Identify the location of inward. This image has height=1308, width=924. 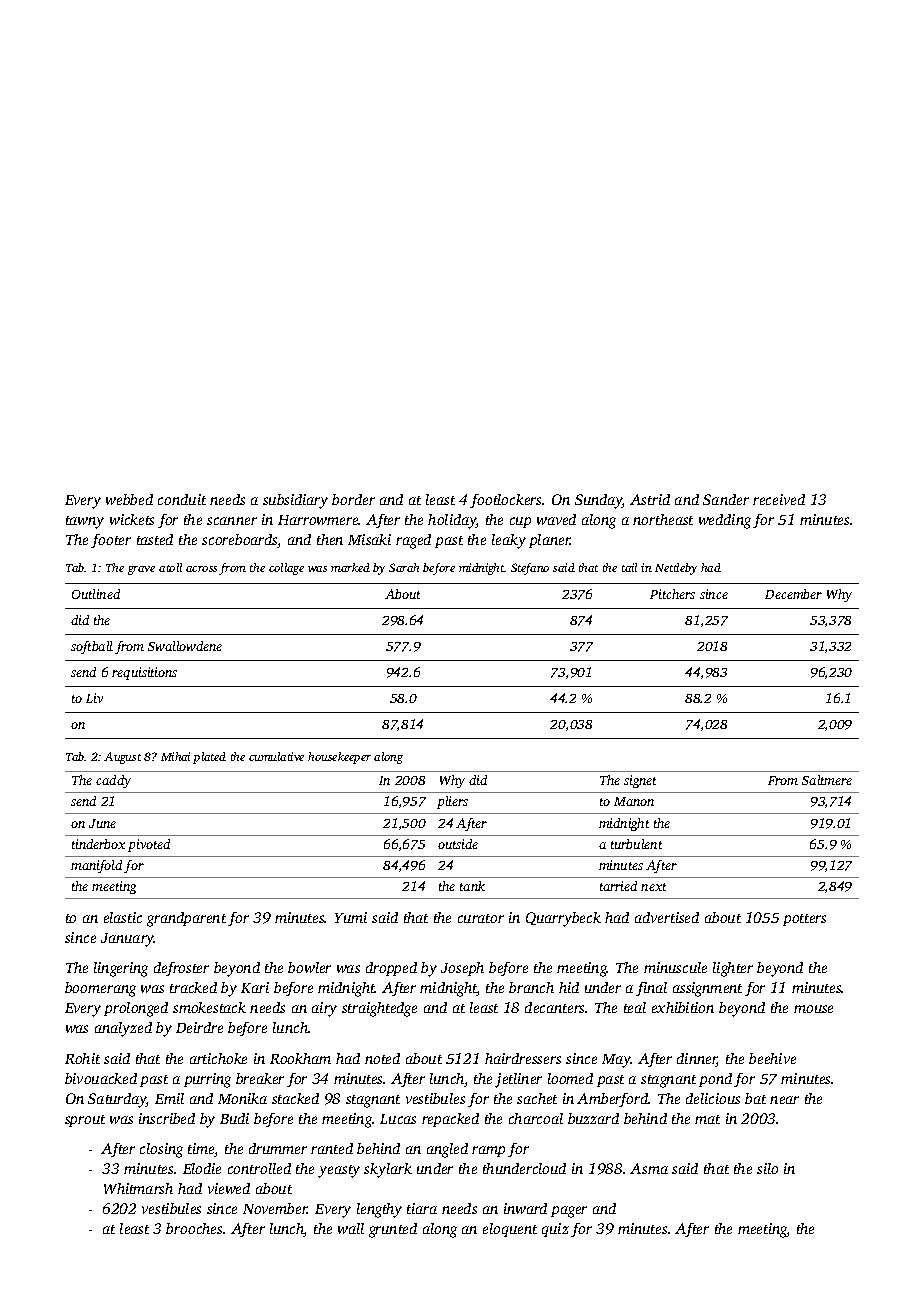
(525, 1208).
